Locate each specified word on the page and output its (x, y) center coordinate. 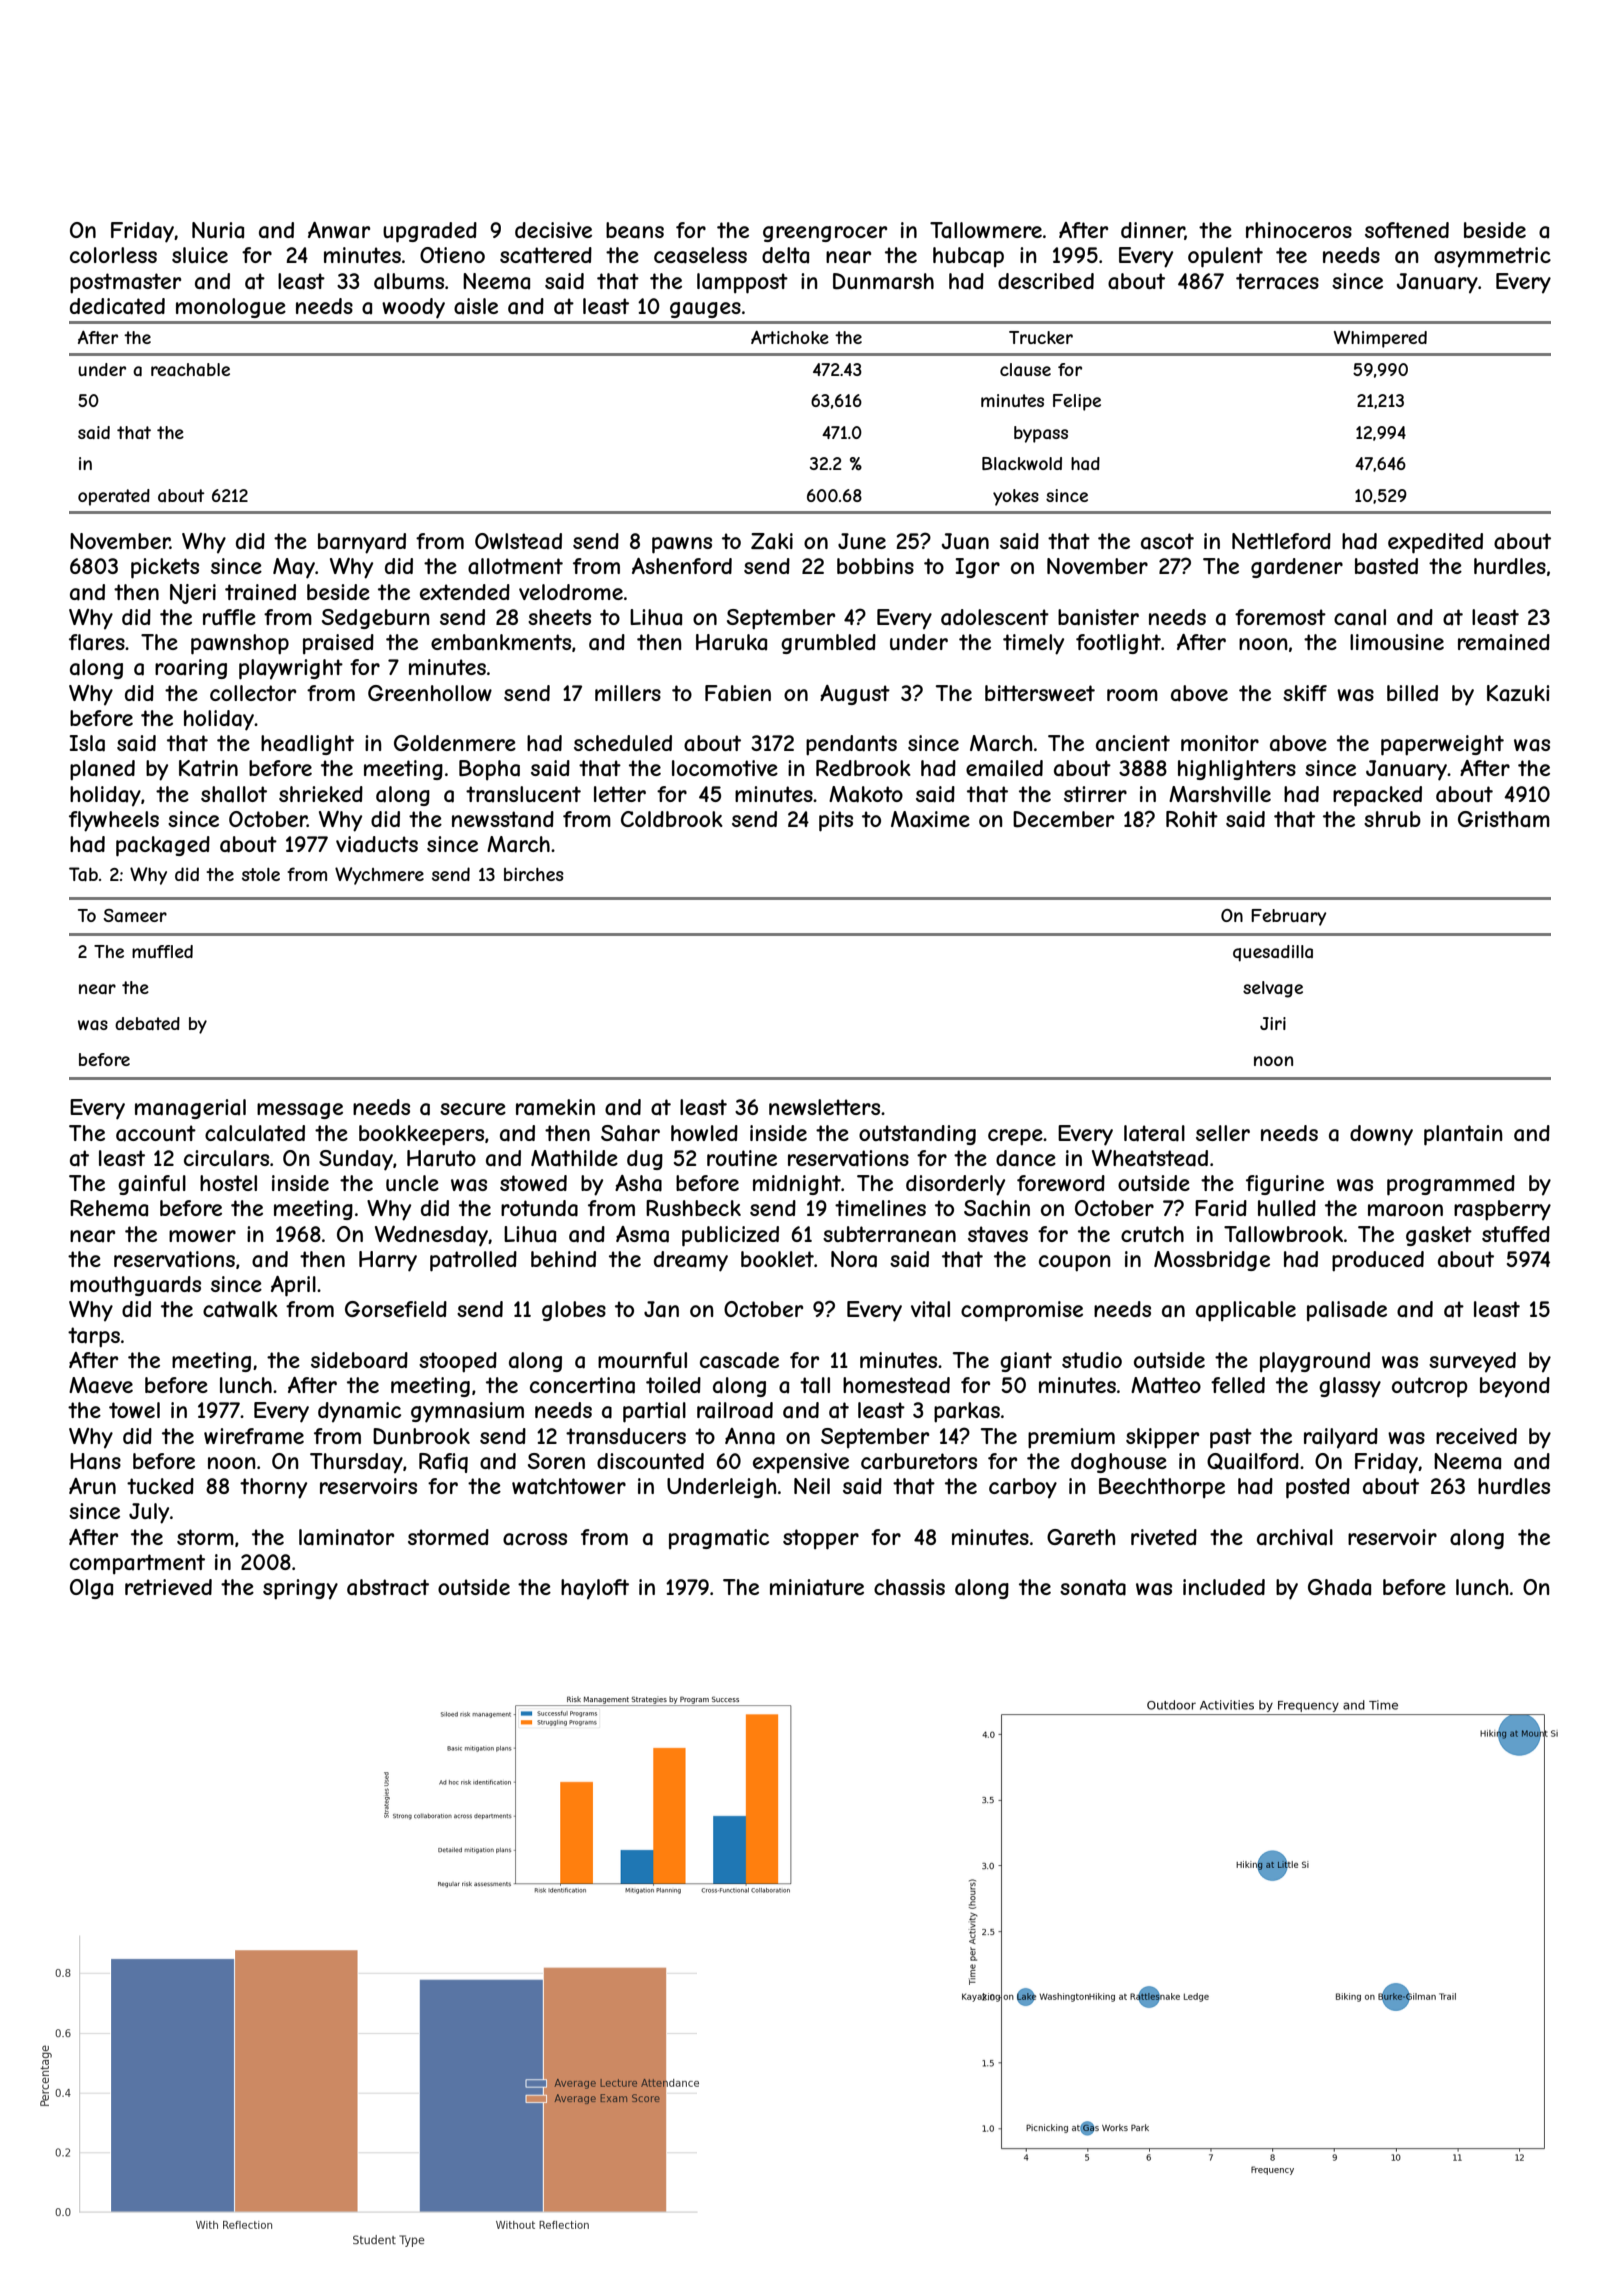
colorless (113, 255)
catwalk (240, 1309)
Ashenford (682, 566)
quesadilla (1273, 953)
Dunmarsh (883, 281)
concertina (582, 1385)
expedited (1435, 543)
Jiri (1273, 1023)
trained (260, 592)
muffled (162, 951)
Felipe (1077, 402)
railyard (1341, 1438)
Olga (91, 1589)
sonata (1093, 1587)
